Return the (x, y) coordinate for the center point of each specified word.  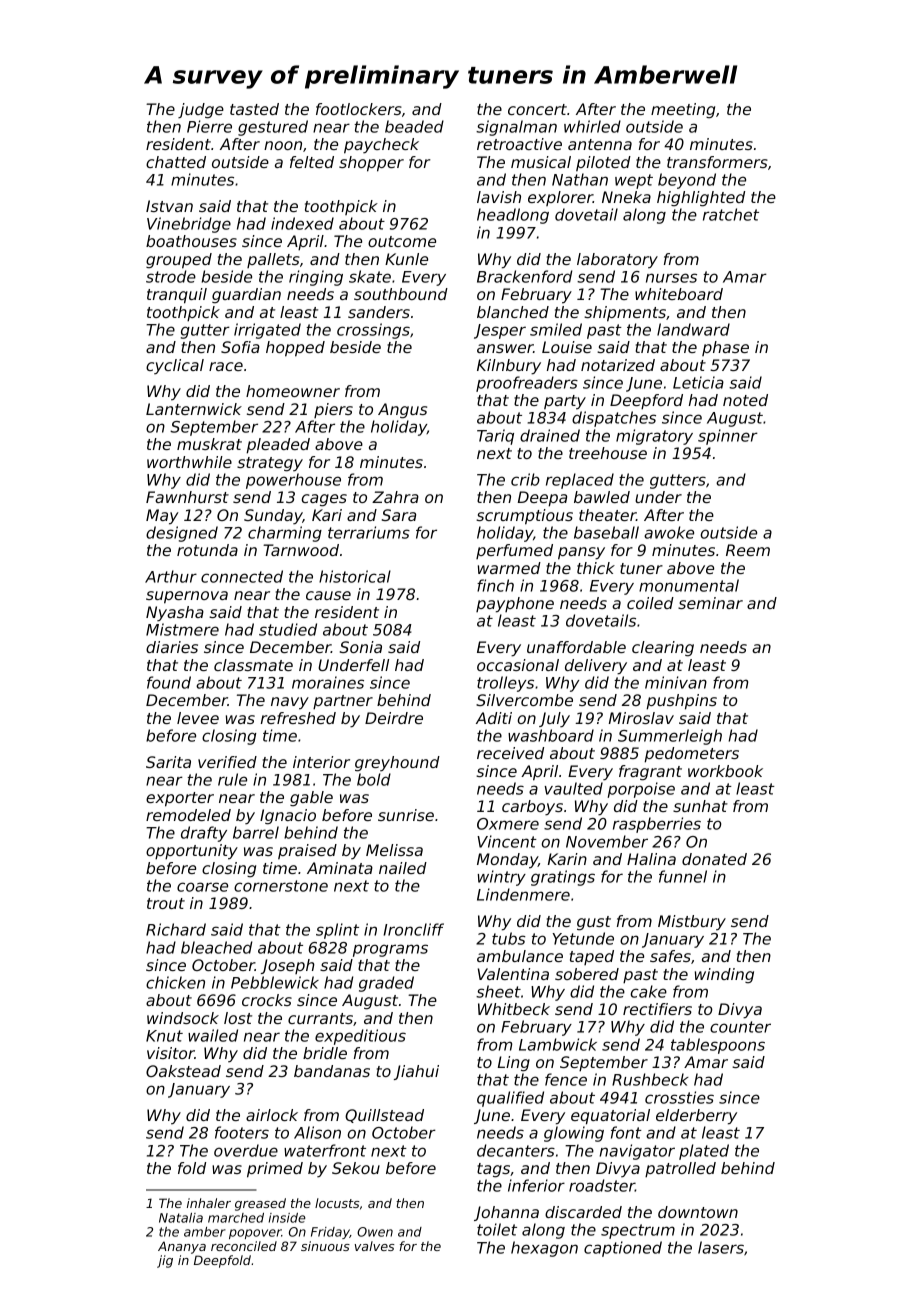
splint (337, 931)
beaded (414, 126)
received (510, 753)
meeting (683, 111)
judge (201, 111)
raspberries (657, 825)
